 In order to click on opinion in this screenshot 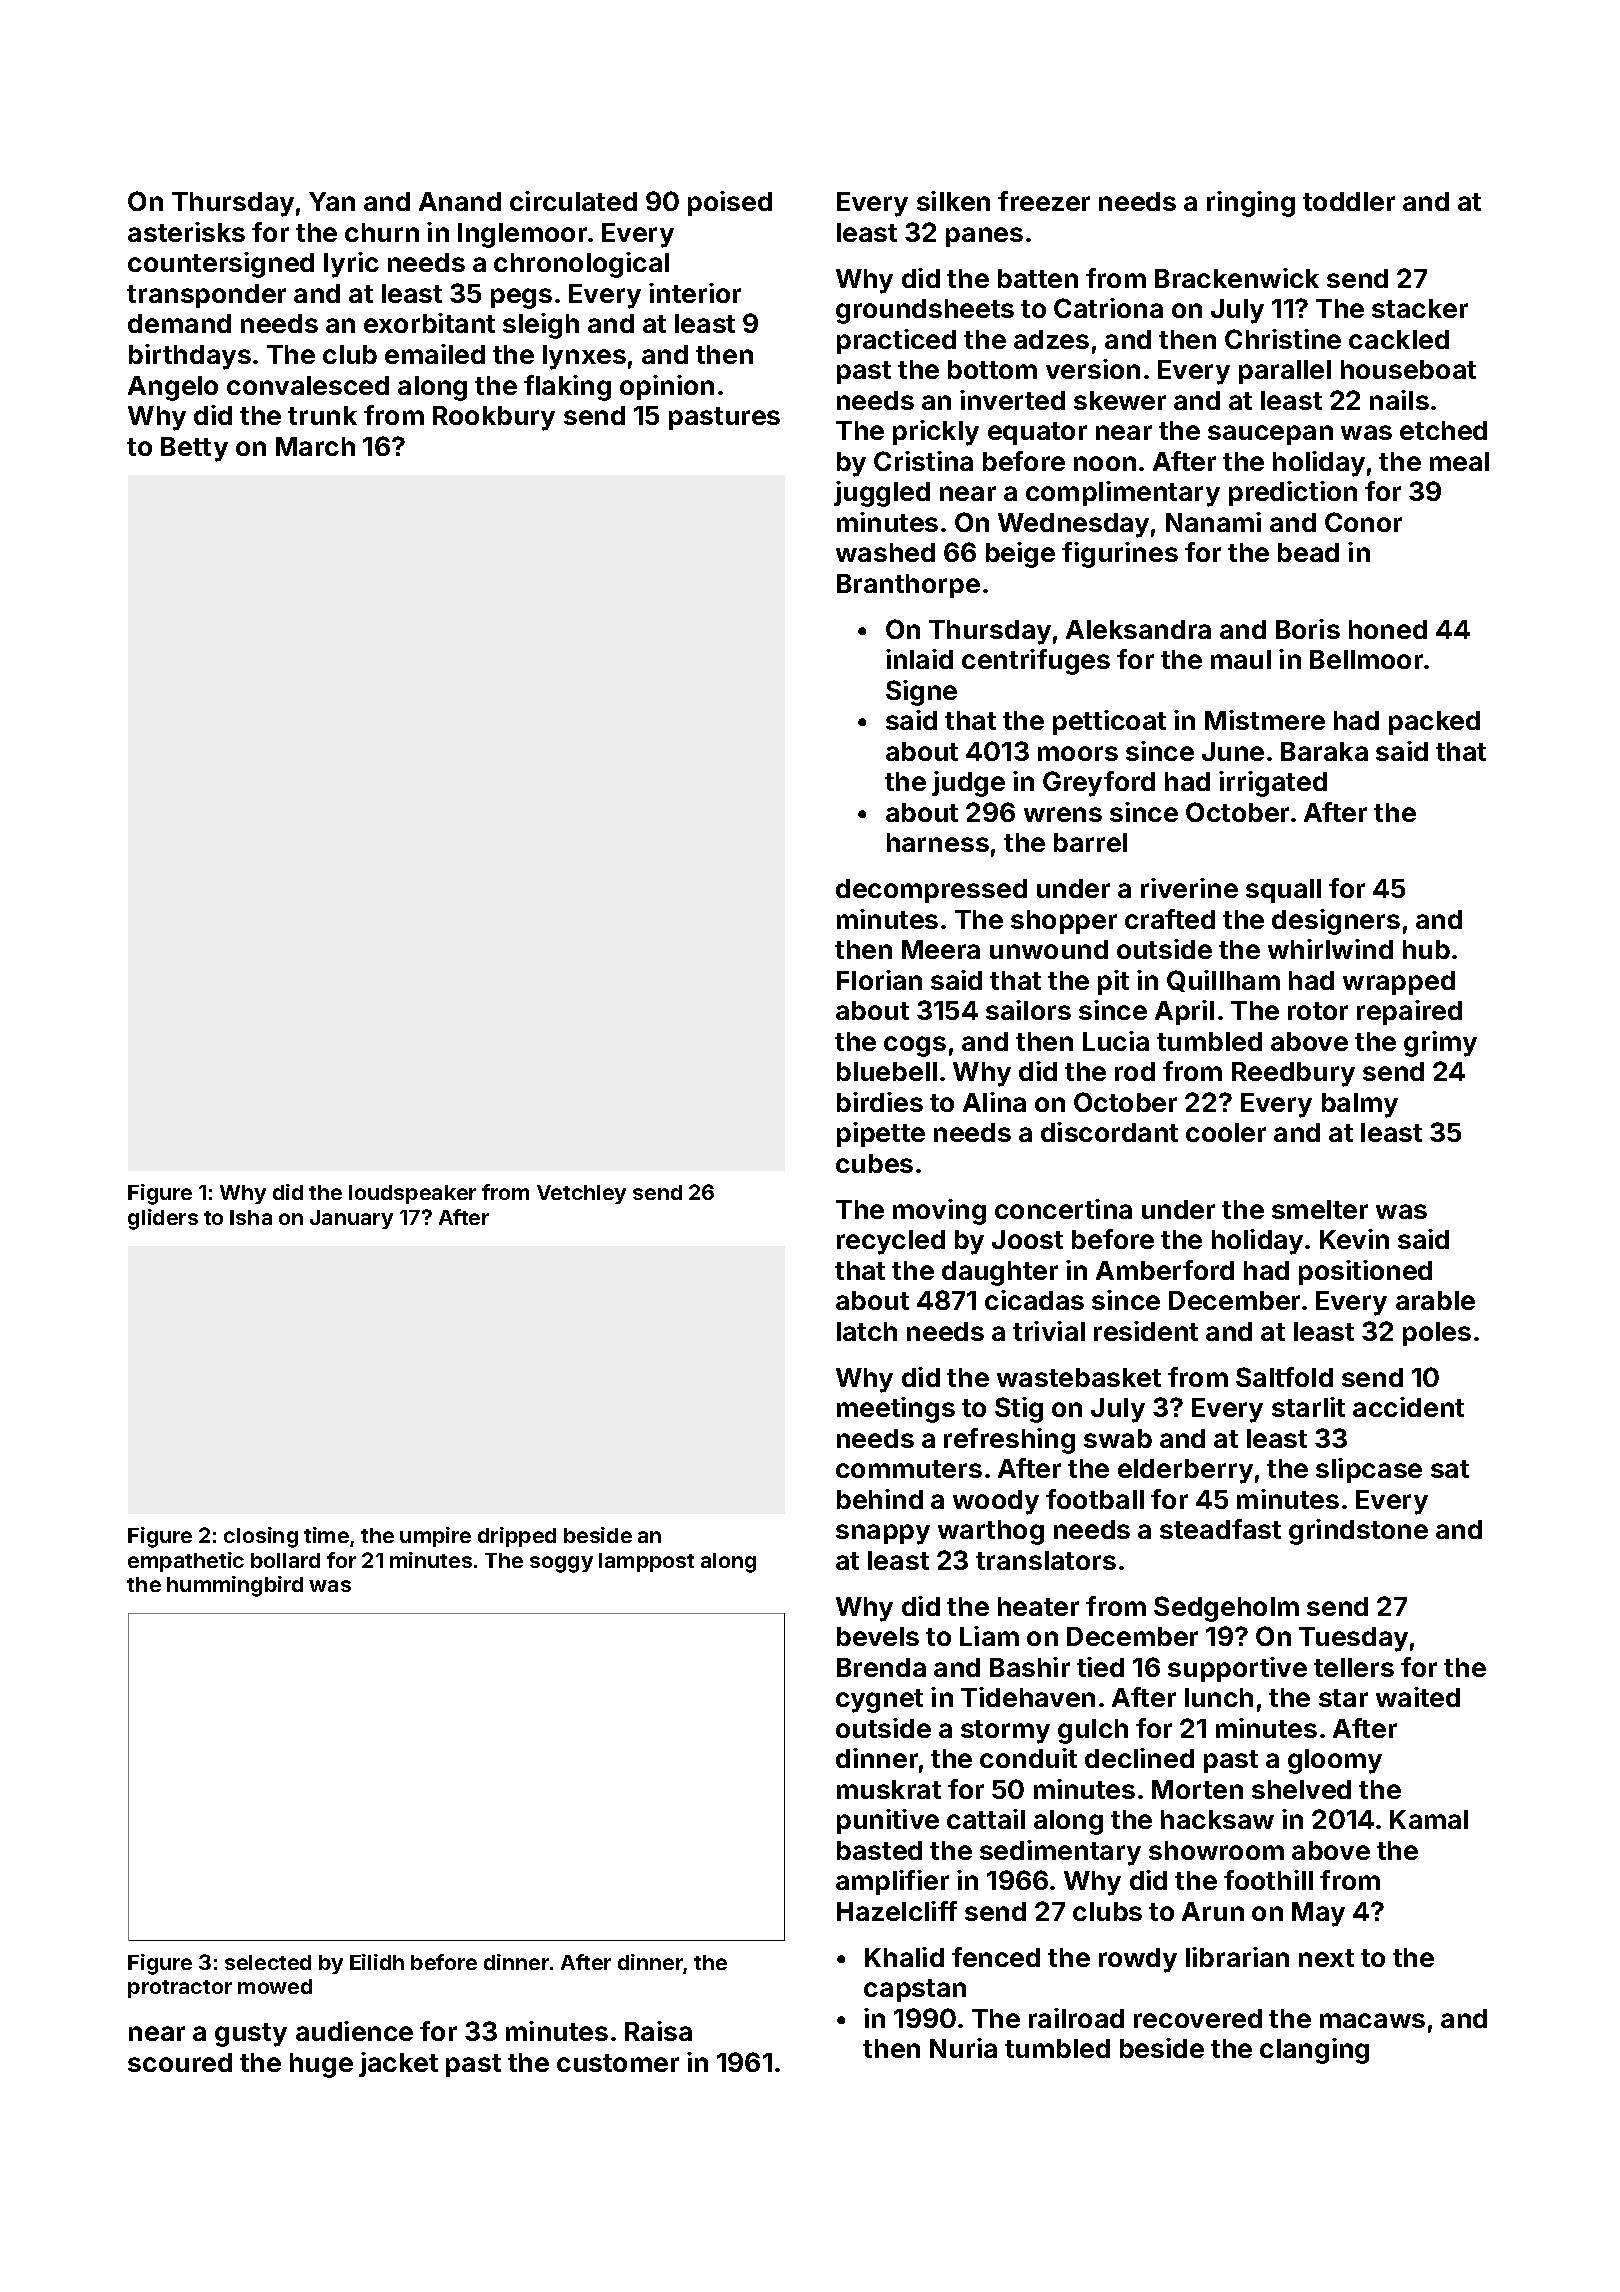, I will do `click(667, 387)`.
